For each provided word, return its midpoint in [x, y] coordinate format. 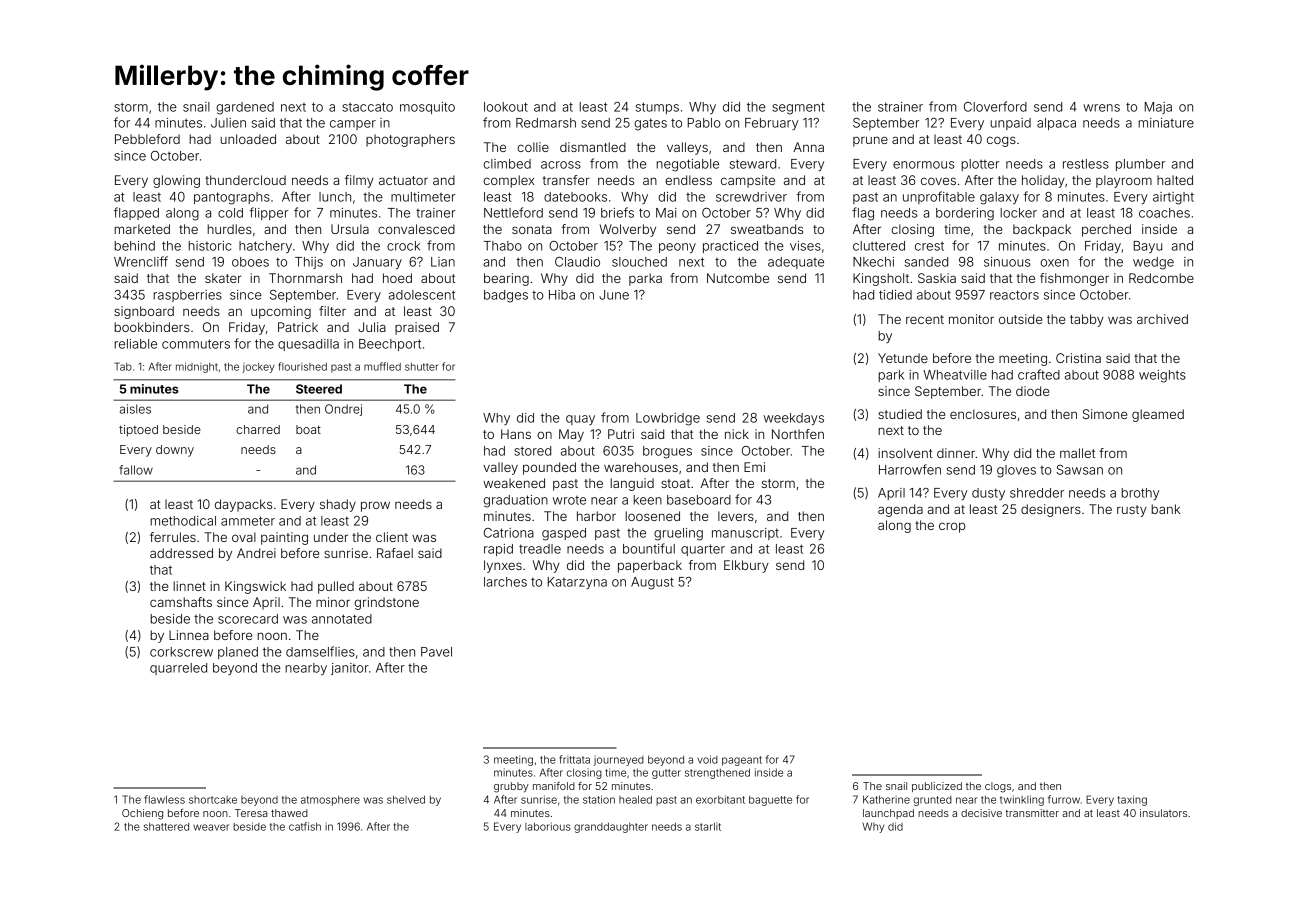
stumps [657, 108]
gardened [245, 108]
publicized [937, 787]
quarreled [178, 669]
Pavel [436, 652]
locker [1018, 213]
